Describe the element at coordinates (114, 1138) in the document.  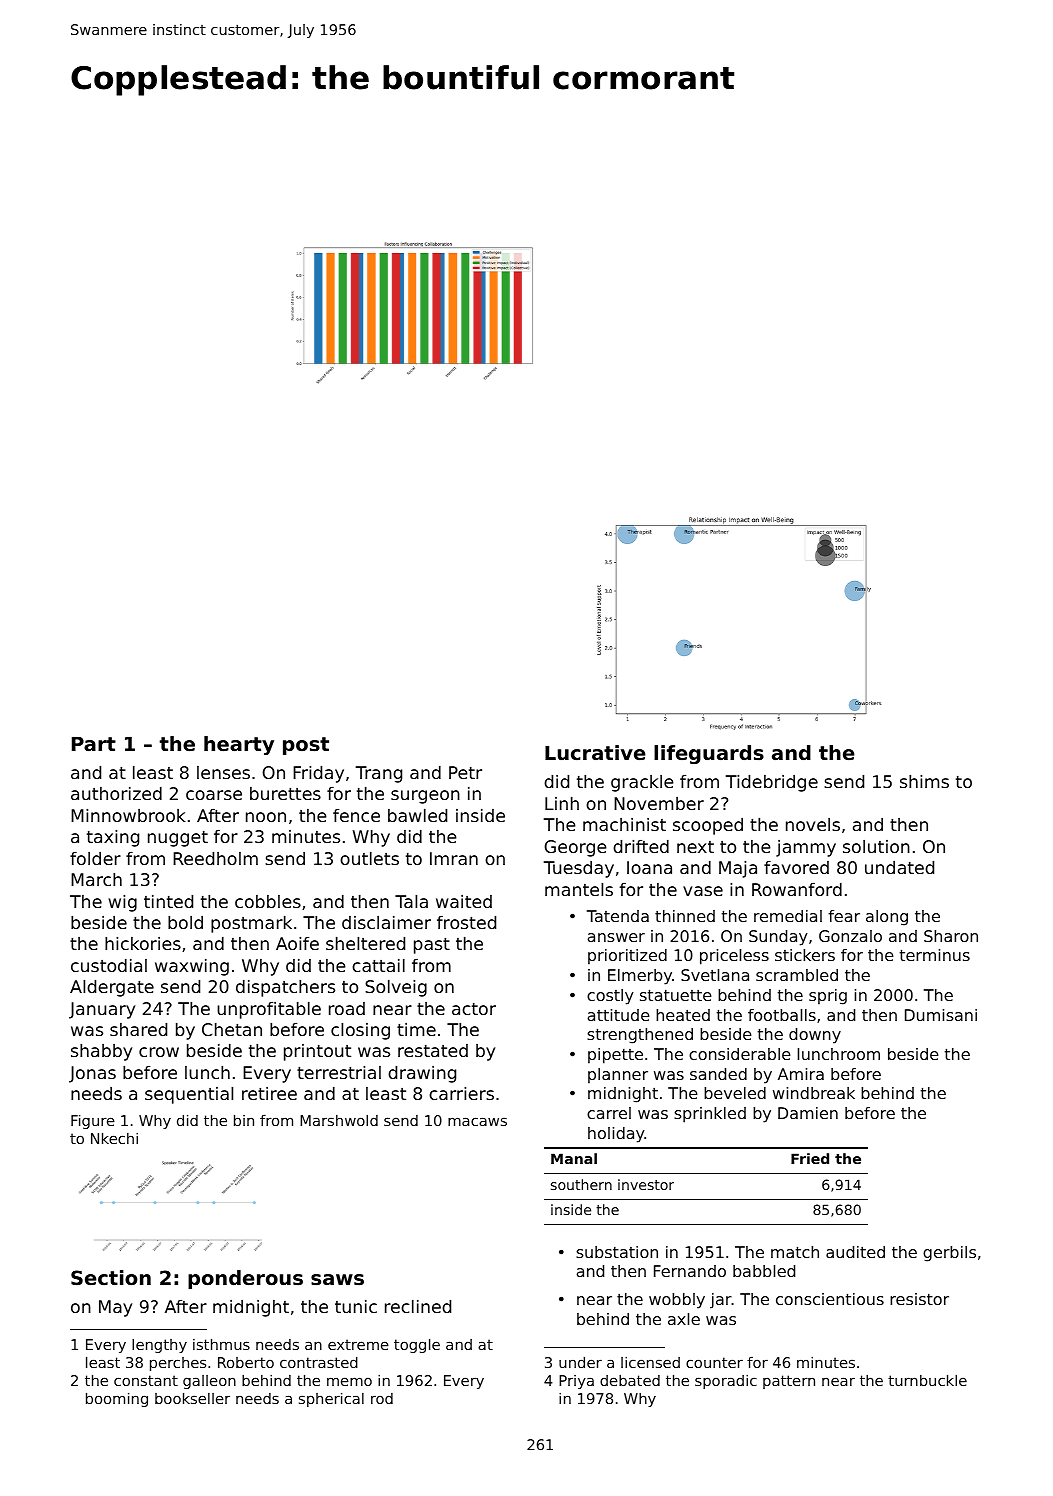
I see `Nkechi` at that location.
